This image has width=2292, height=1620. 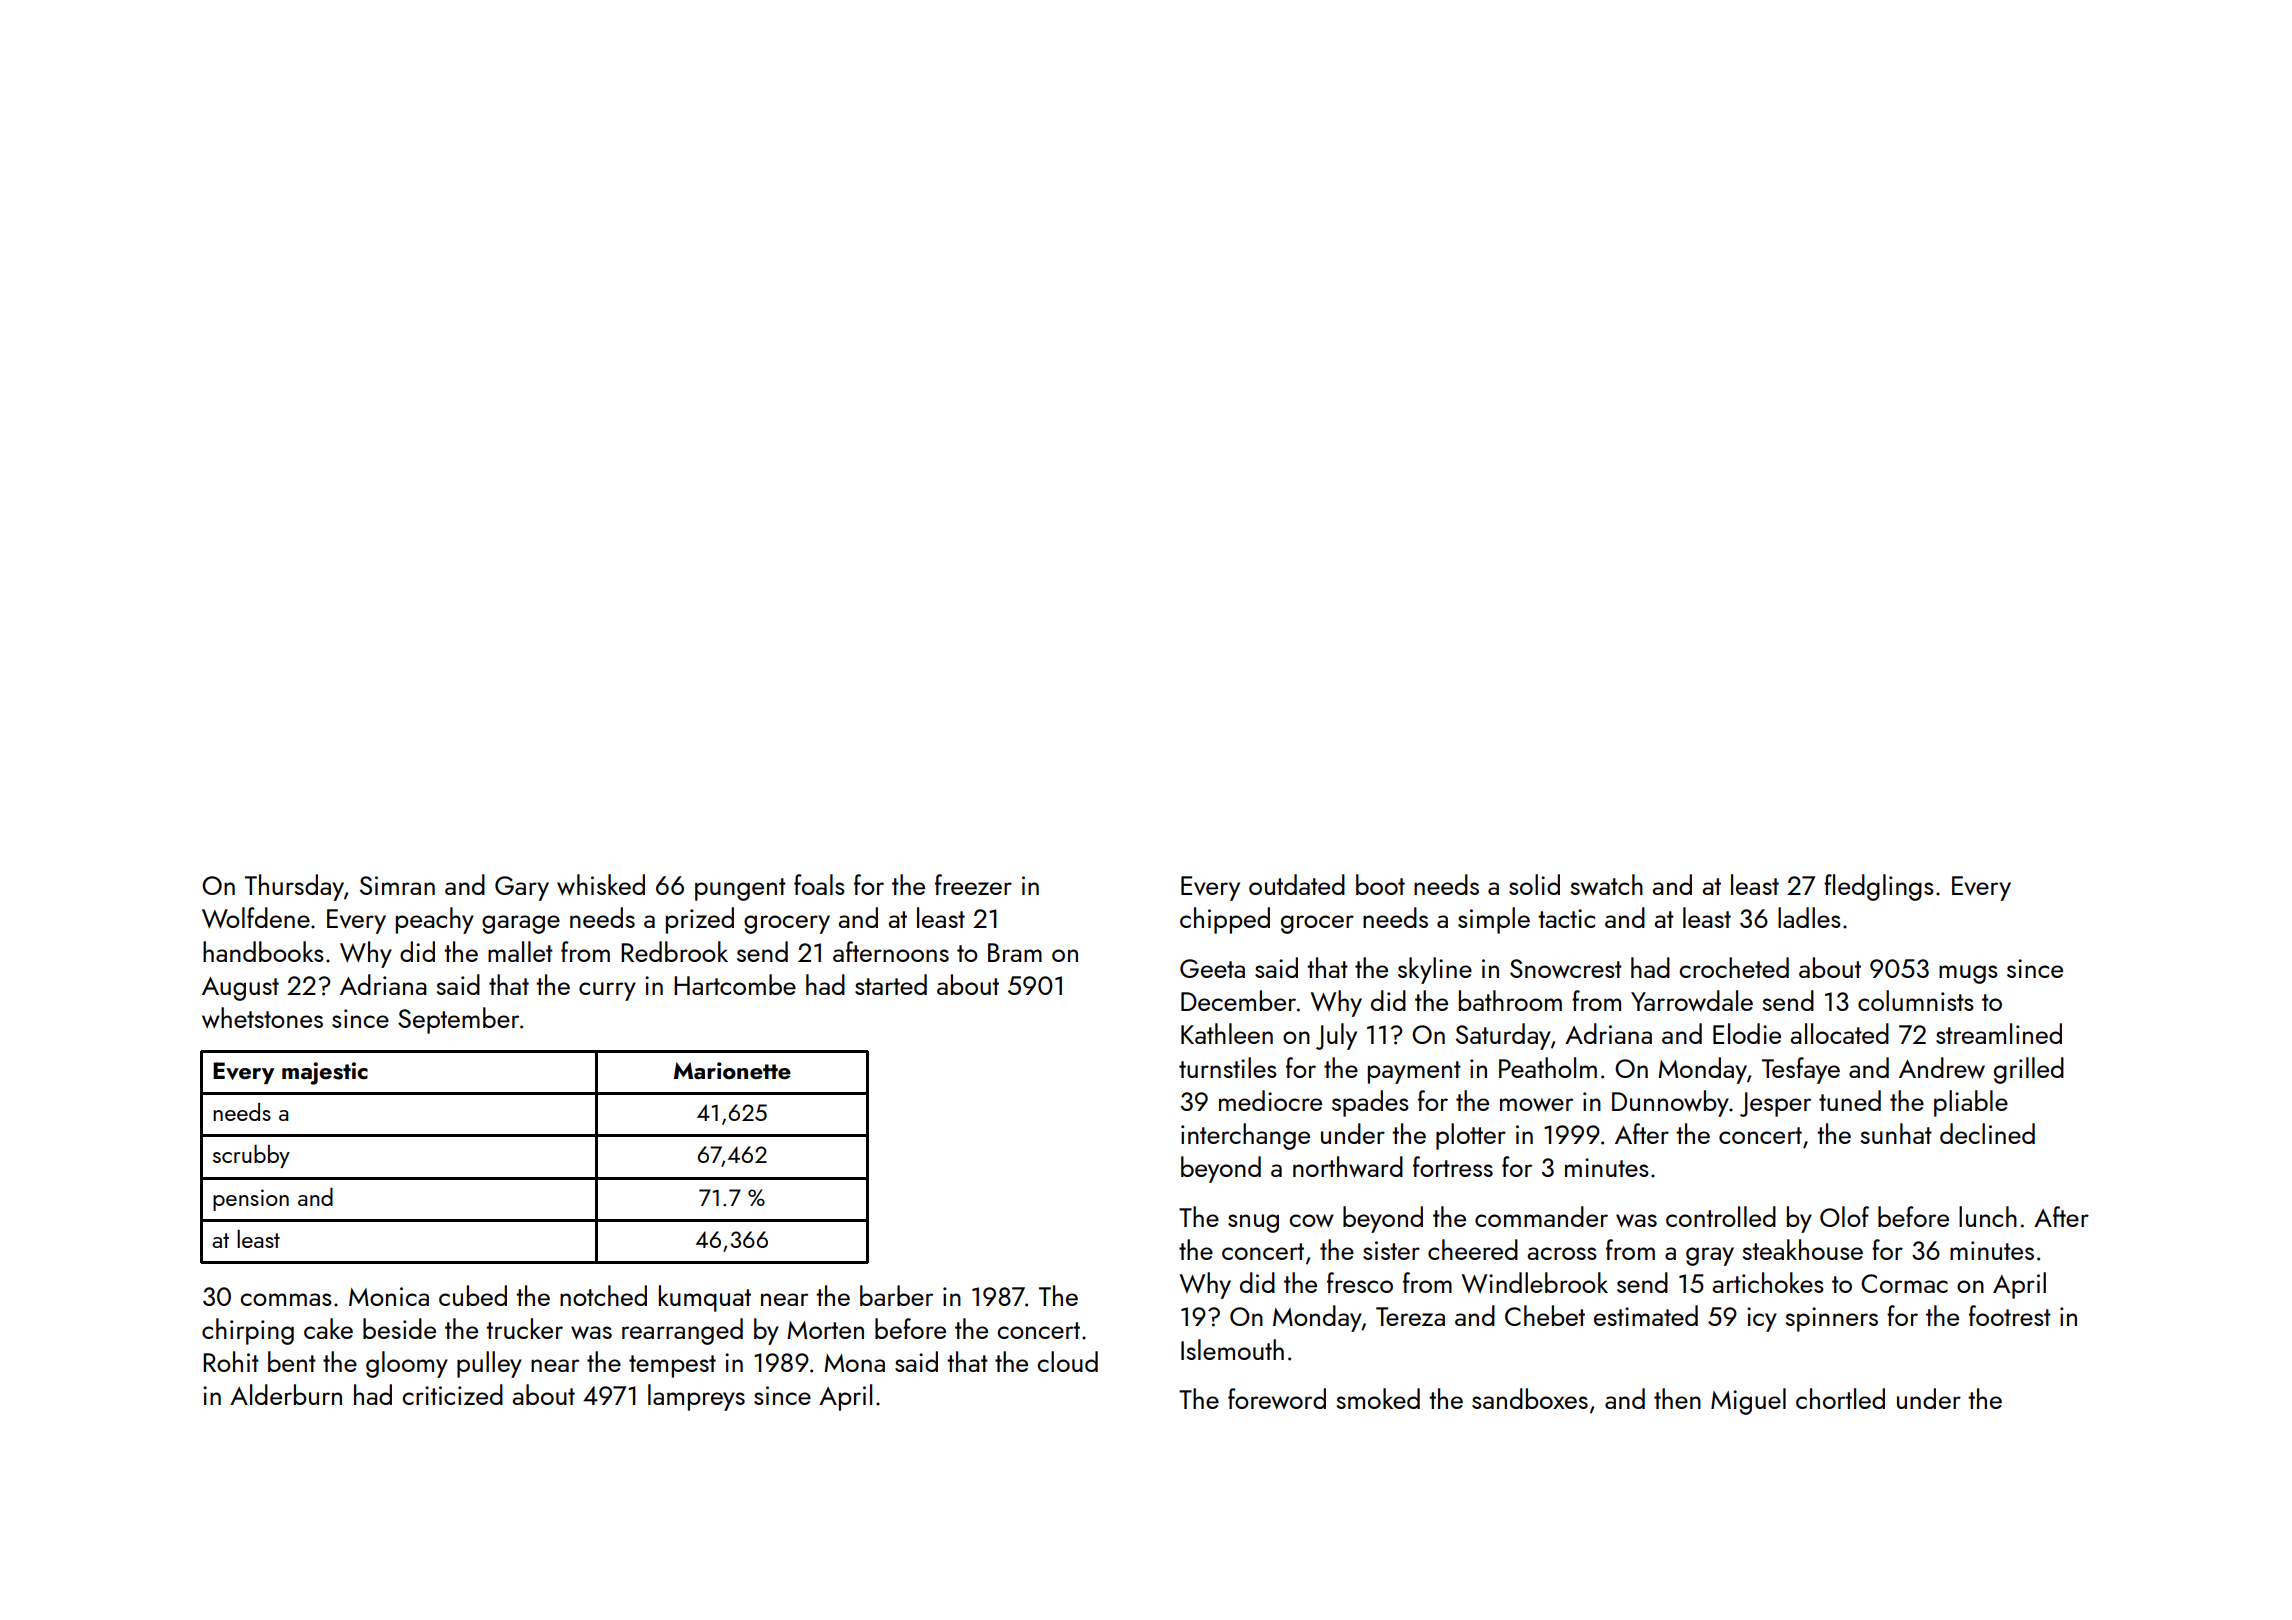 What do you see at coordinates (1646, 1315) in the image?
I see `estimated` at bounding box center [1646, 1315].
